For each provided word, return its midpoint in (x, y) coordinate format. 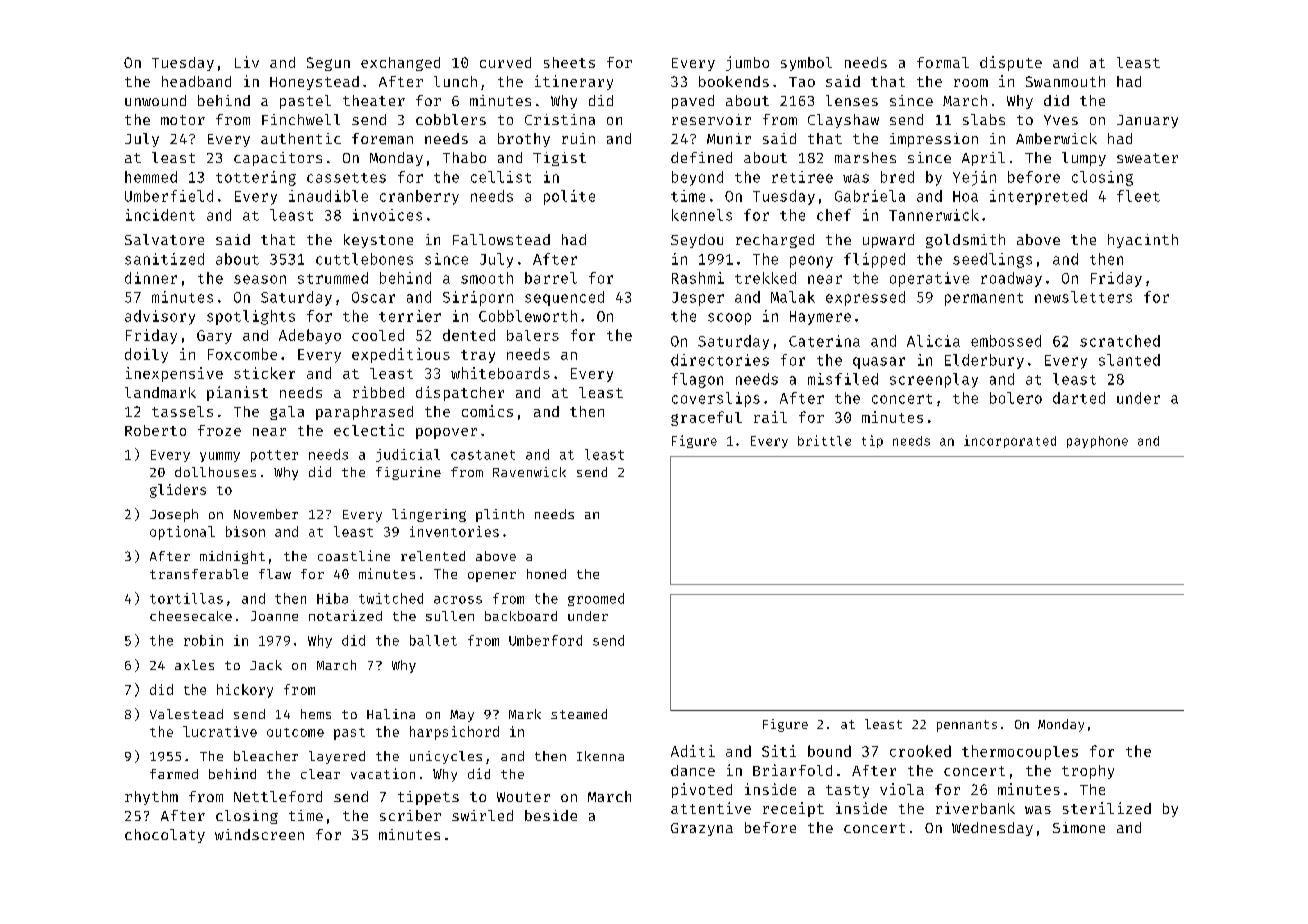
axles (194, 665)
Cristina (560, 119)
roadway (1011, 279)
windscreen (259, 834)
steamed (579, 714)
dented (469, 335)
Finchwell (301, 119)
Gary (214, 337)
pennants (967, 726)
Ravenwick (529, 472)
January (1147, 121)
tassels (182, 411)
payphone (1097, 442)
